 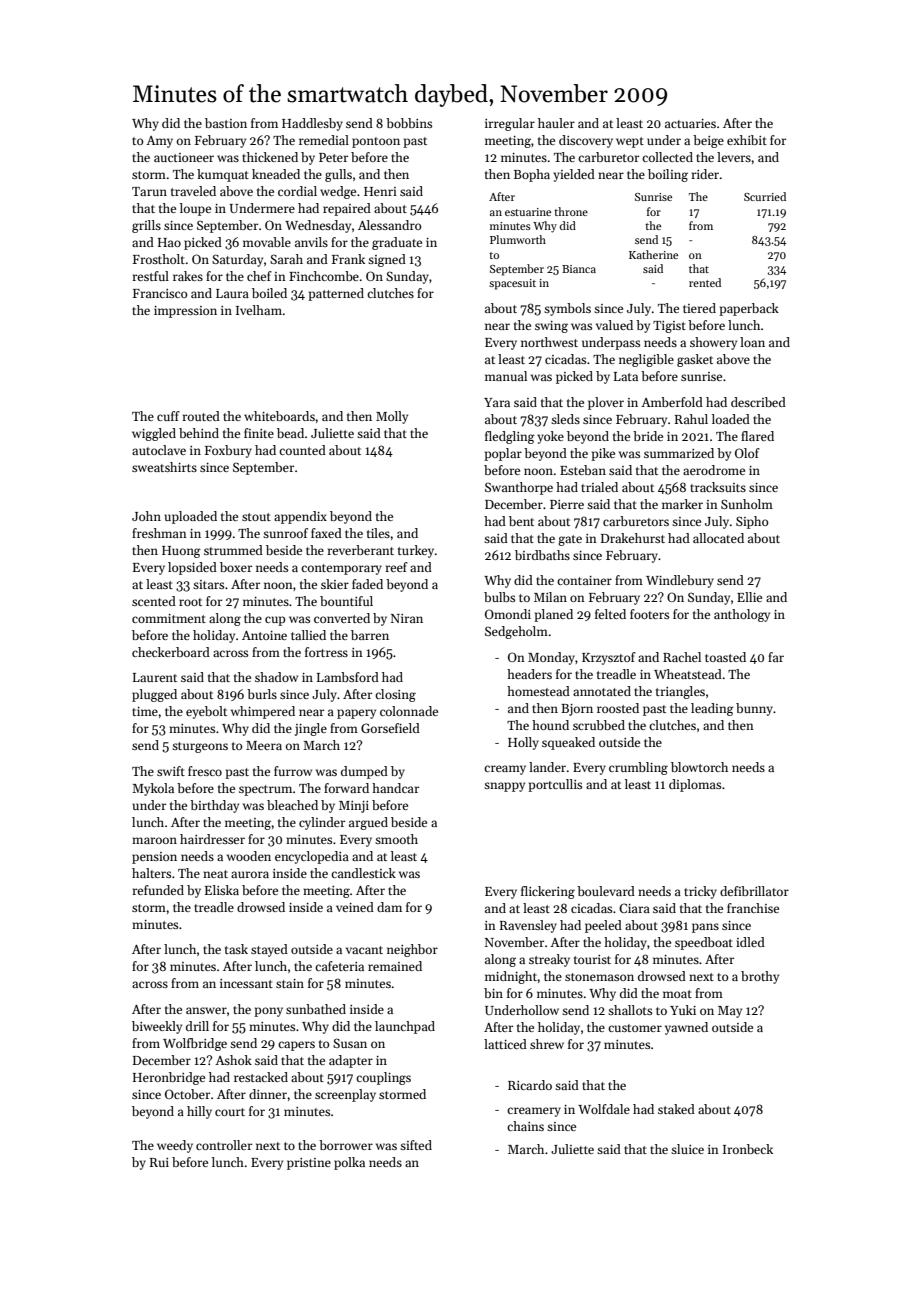 I want to click on Molly, so click(x=392, y=417).
